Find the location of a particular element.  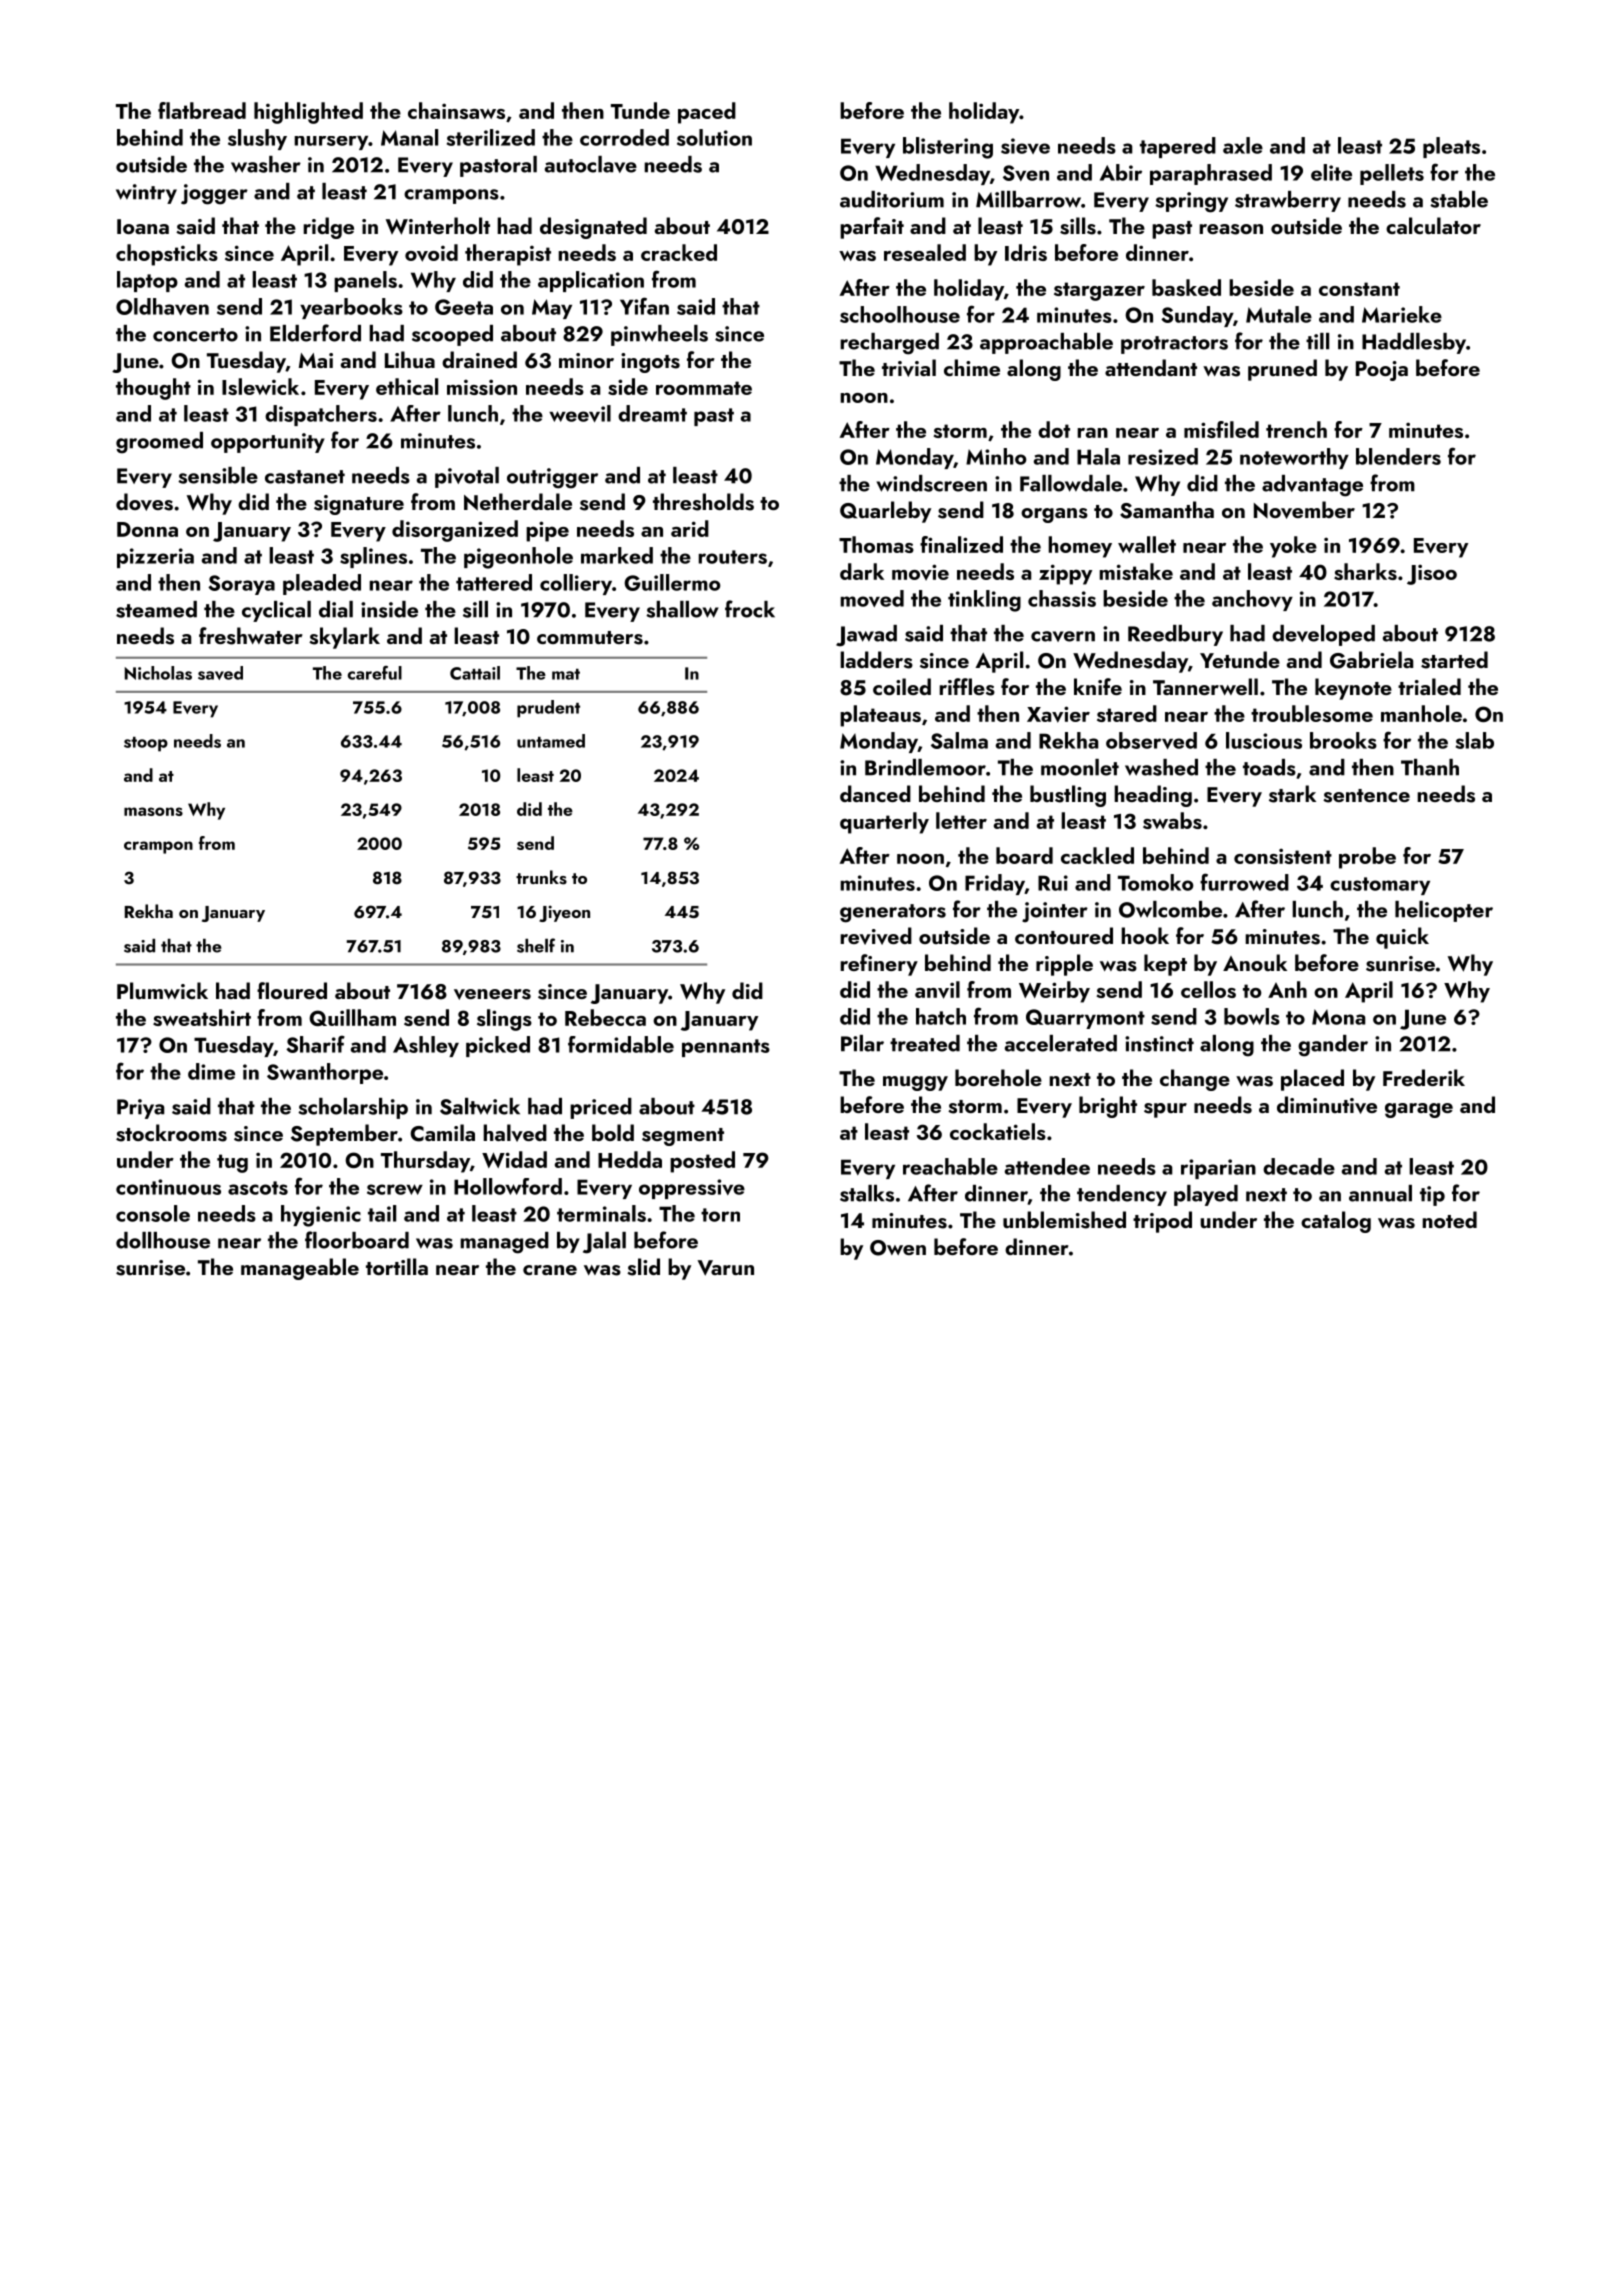

Marieke is located at coordinates (1402, 314).
